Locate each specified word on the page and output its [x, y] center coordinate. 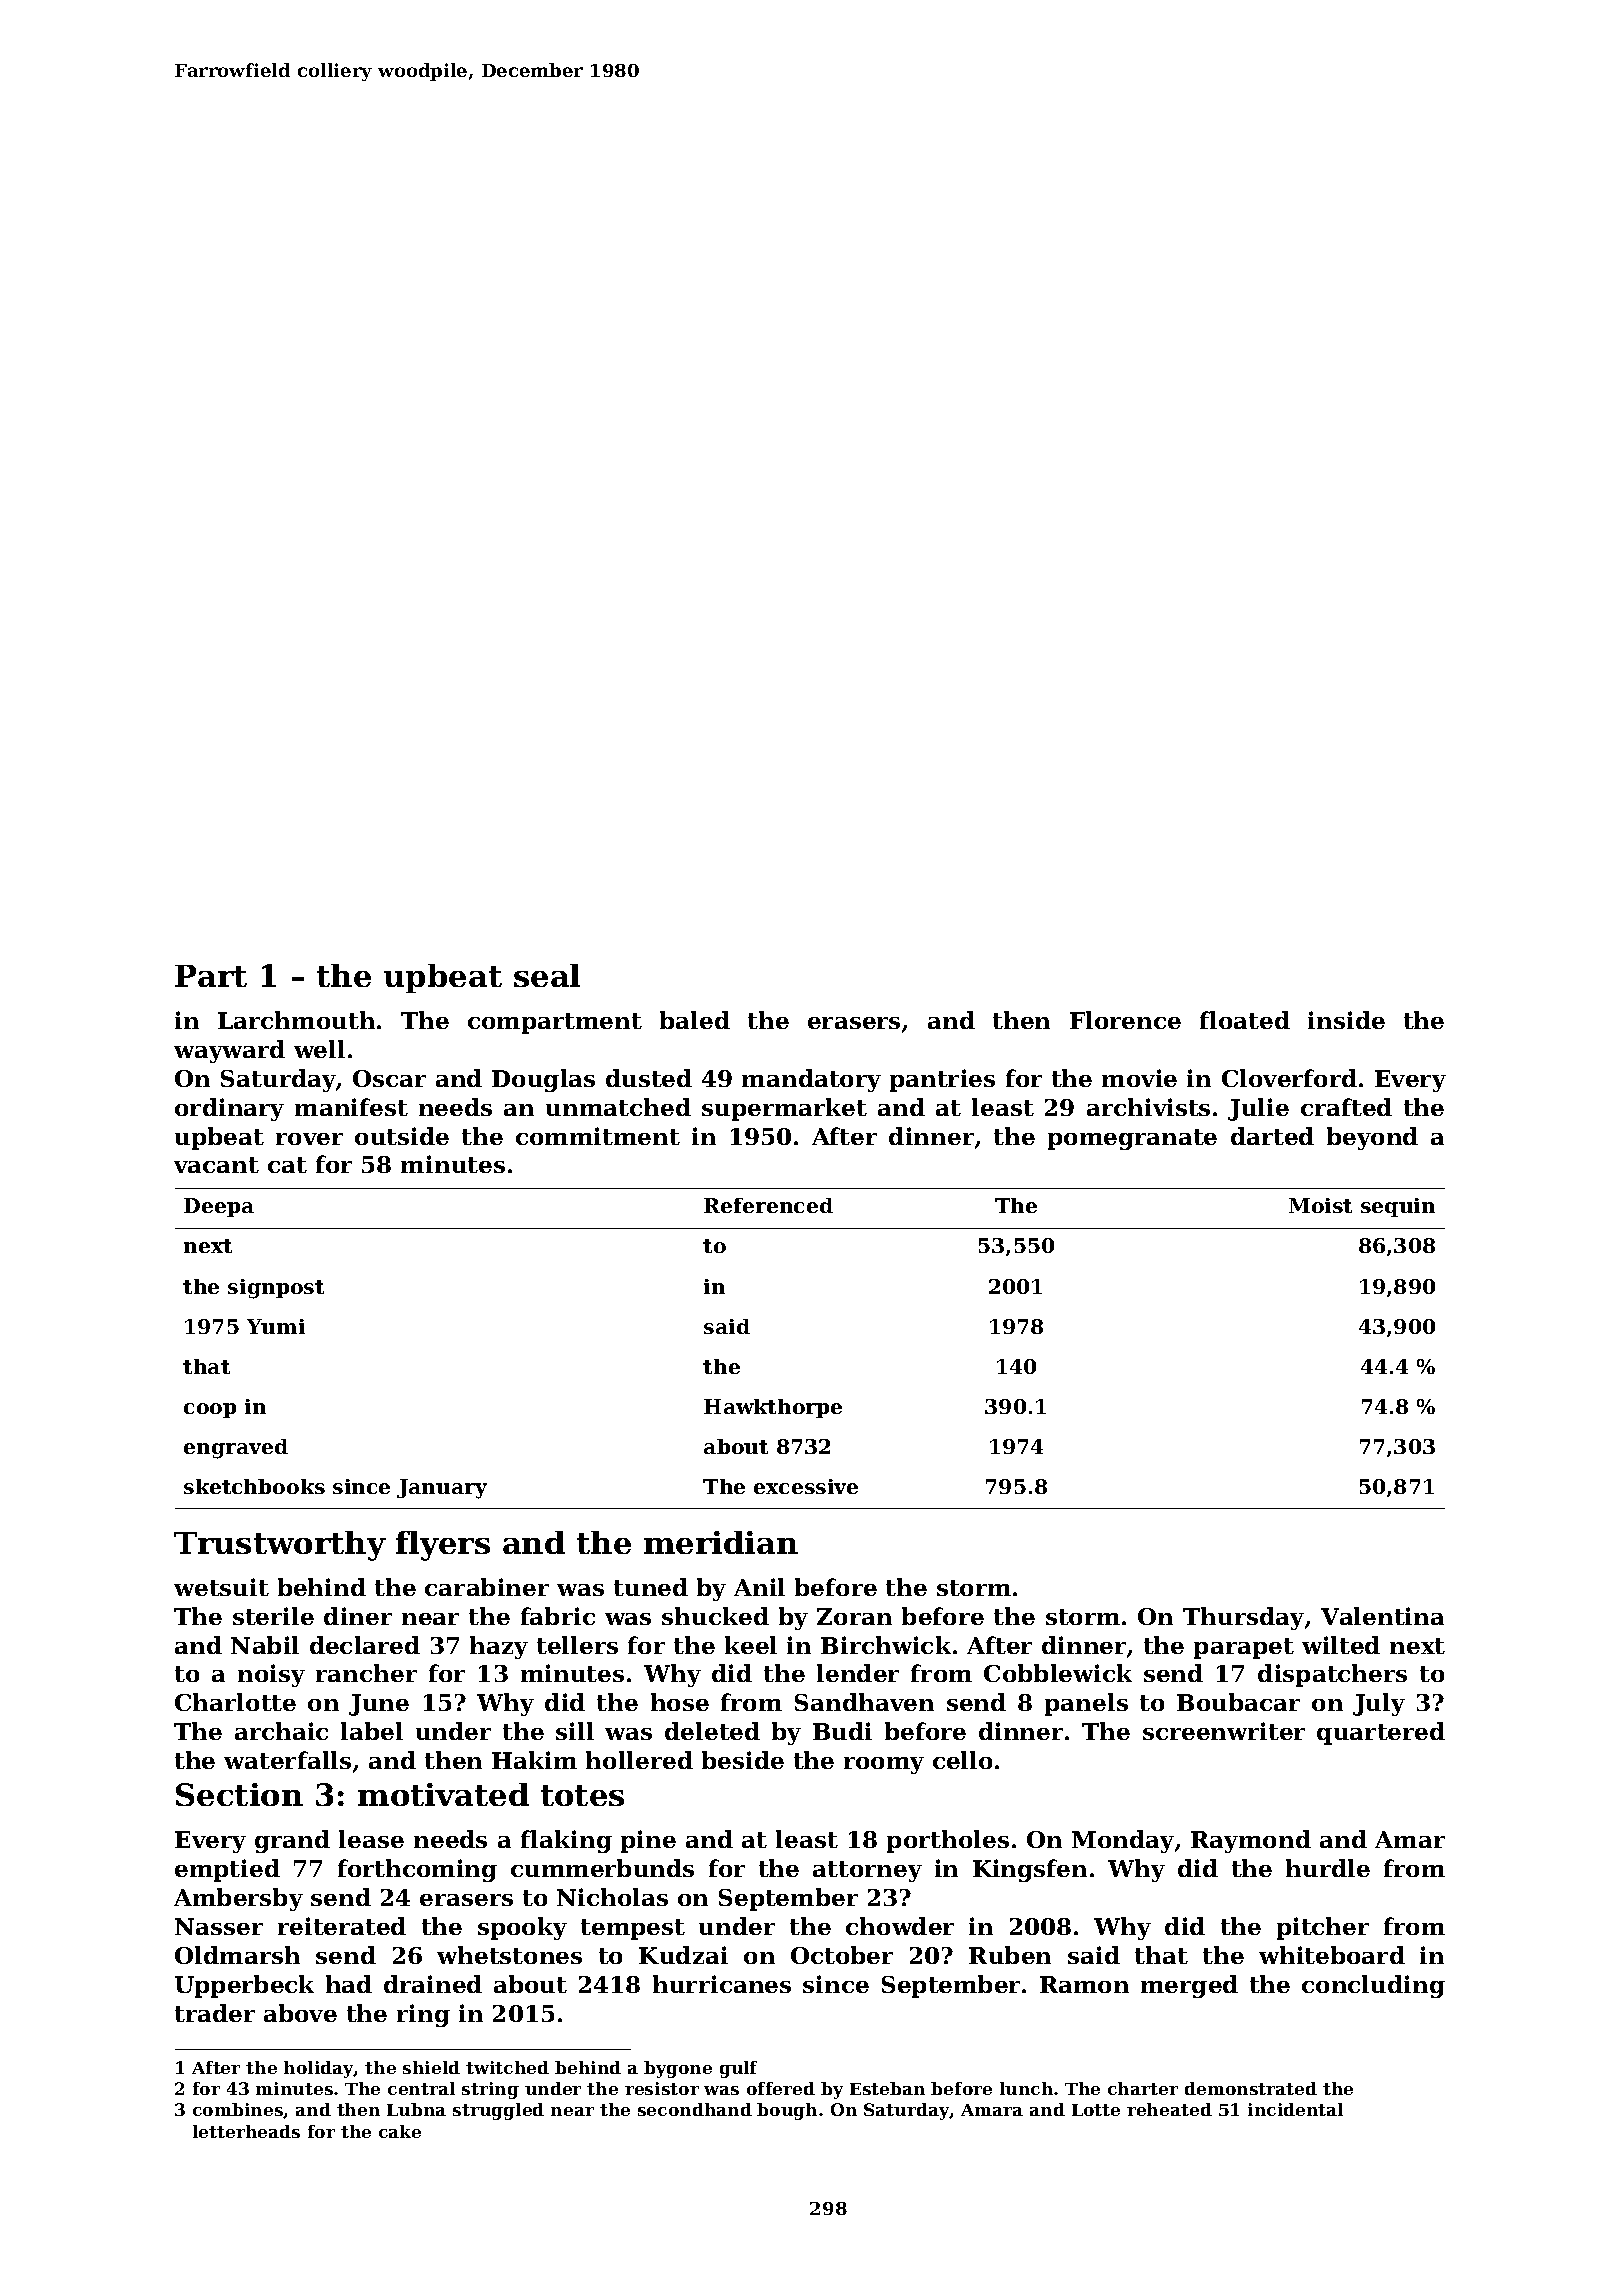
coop [210, 1410]
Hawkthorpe [773, 1408]
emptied [227, 1870]
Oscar [389, 1078]
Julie [1258, 1109]
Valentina [1382, 1616]
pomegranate [1132, 1139]
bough [787, 2111]
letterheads [246, 2131]
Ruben [1010, 1955]
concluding [1373, 1986]
